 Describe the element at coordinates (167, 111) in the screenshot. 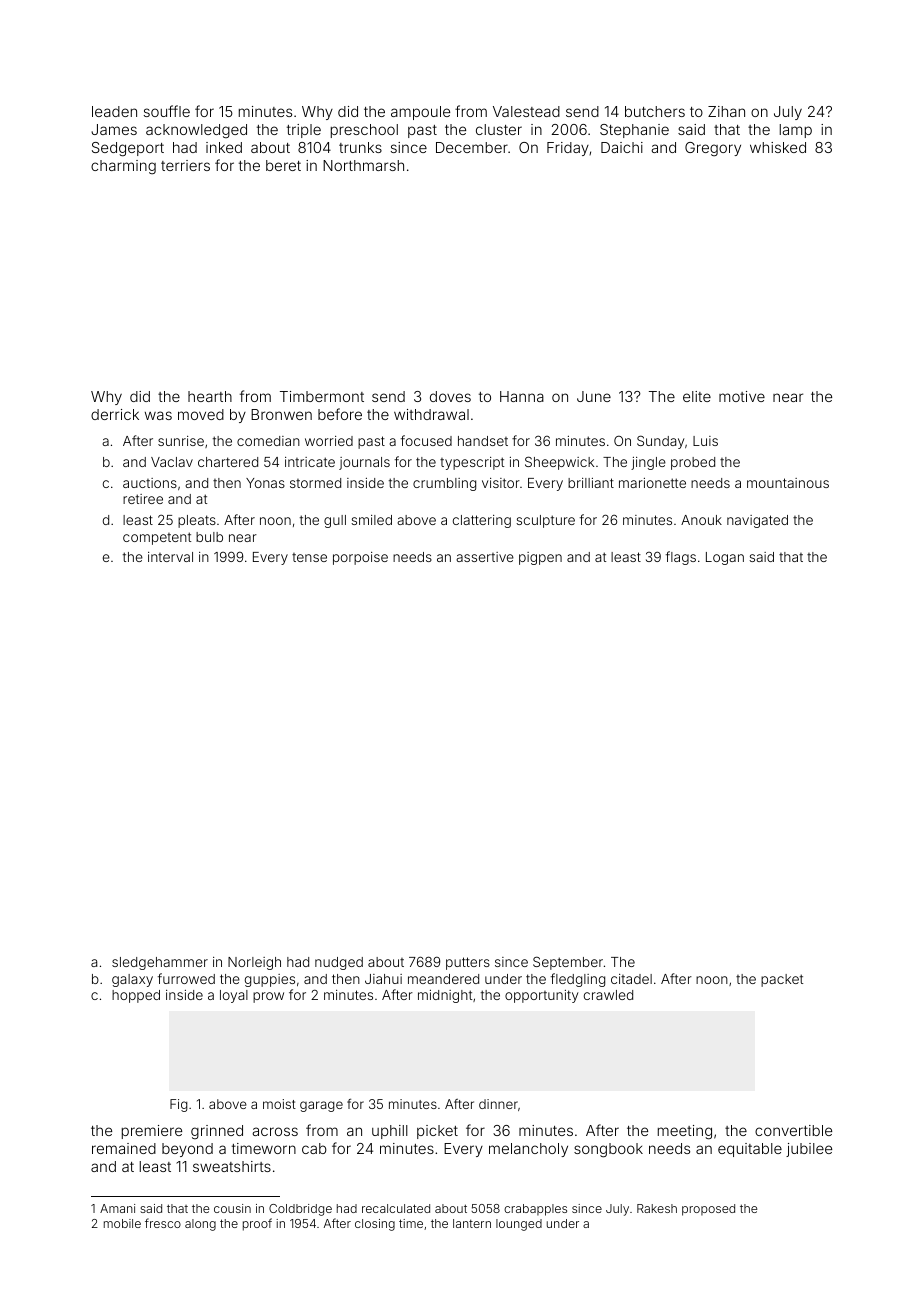

I see `souffle` at that location.
